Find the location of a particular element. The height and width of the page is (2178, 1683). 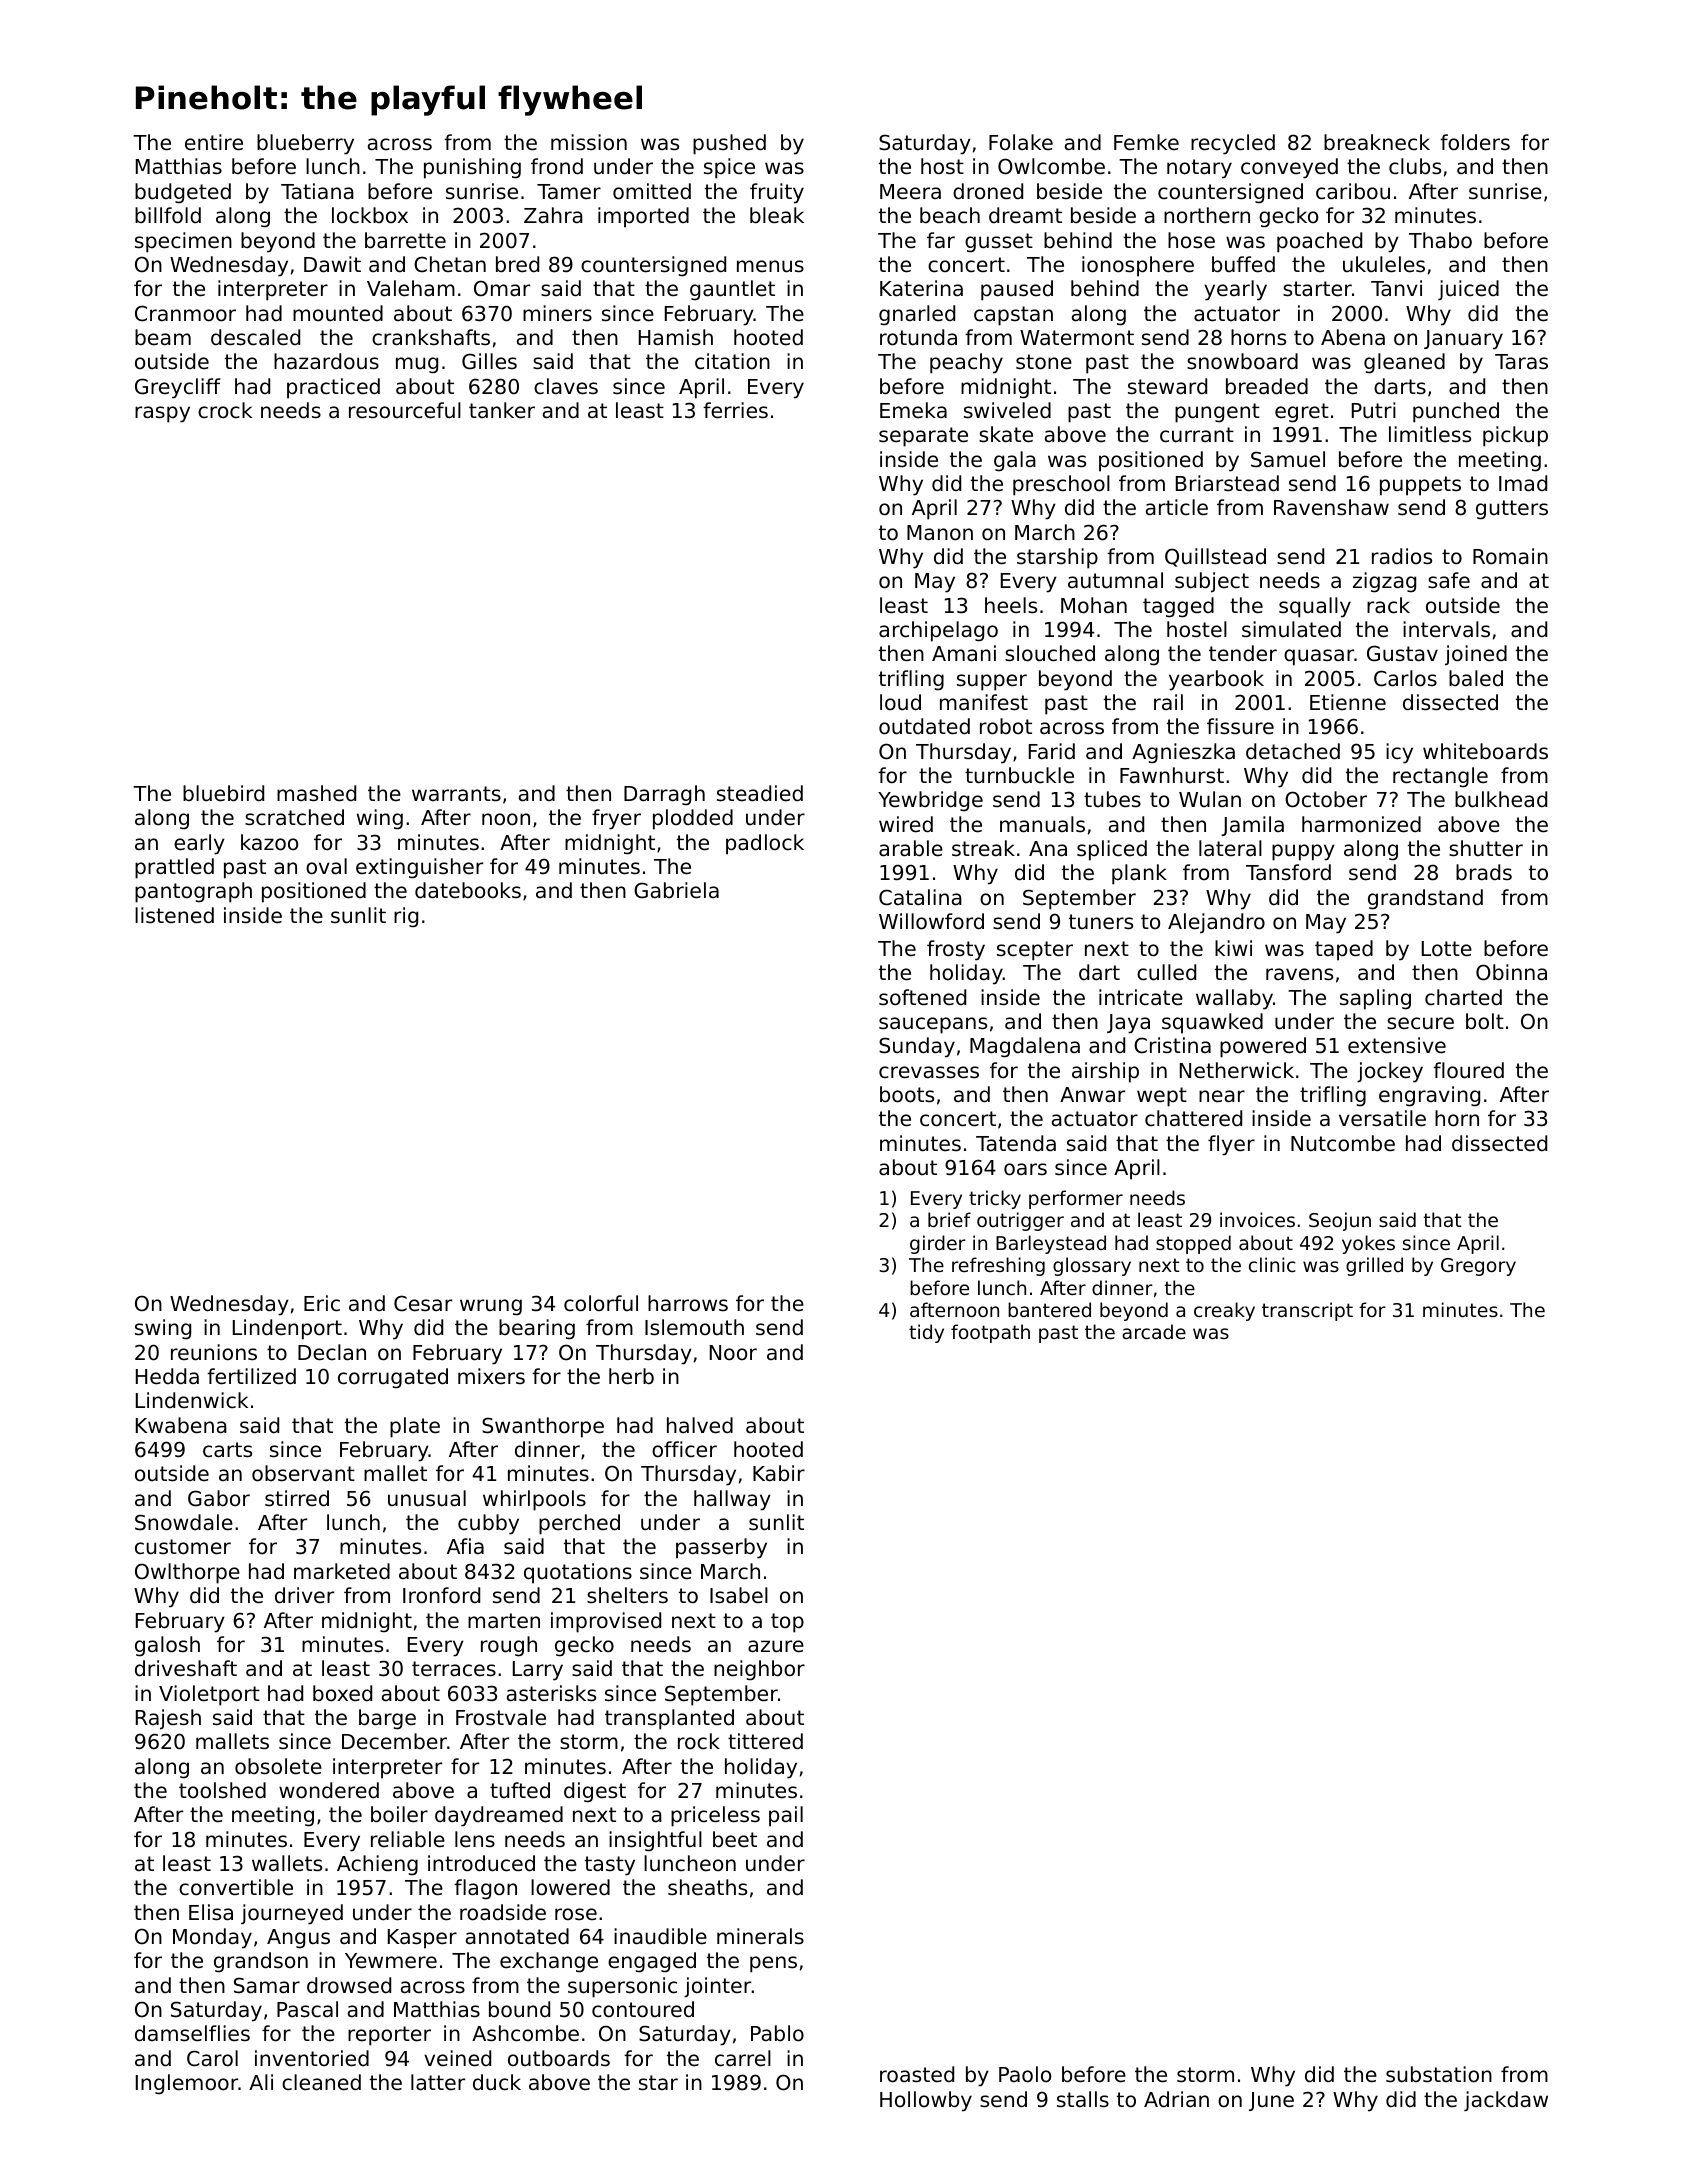

substation is located at coordinates (1439, 2074).
